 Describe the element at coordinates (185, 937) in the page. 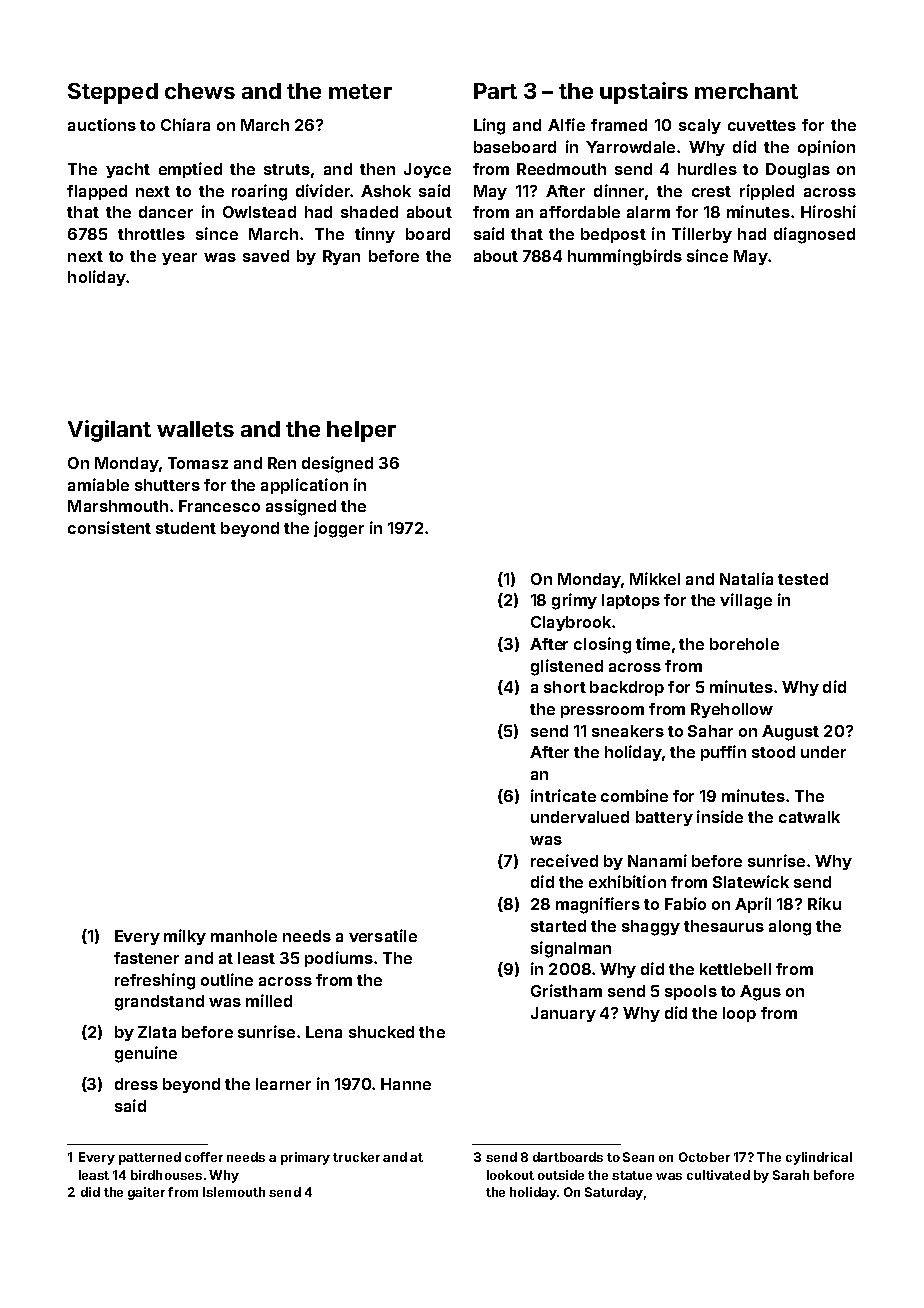

I see `milky` at that location.
